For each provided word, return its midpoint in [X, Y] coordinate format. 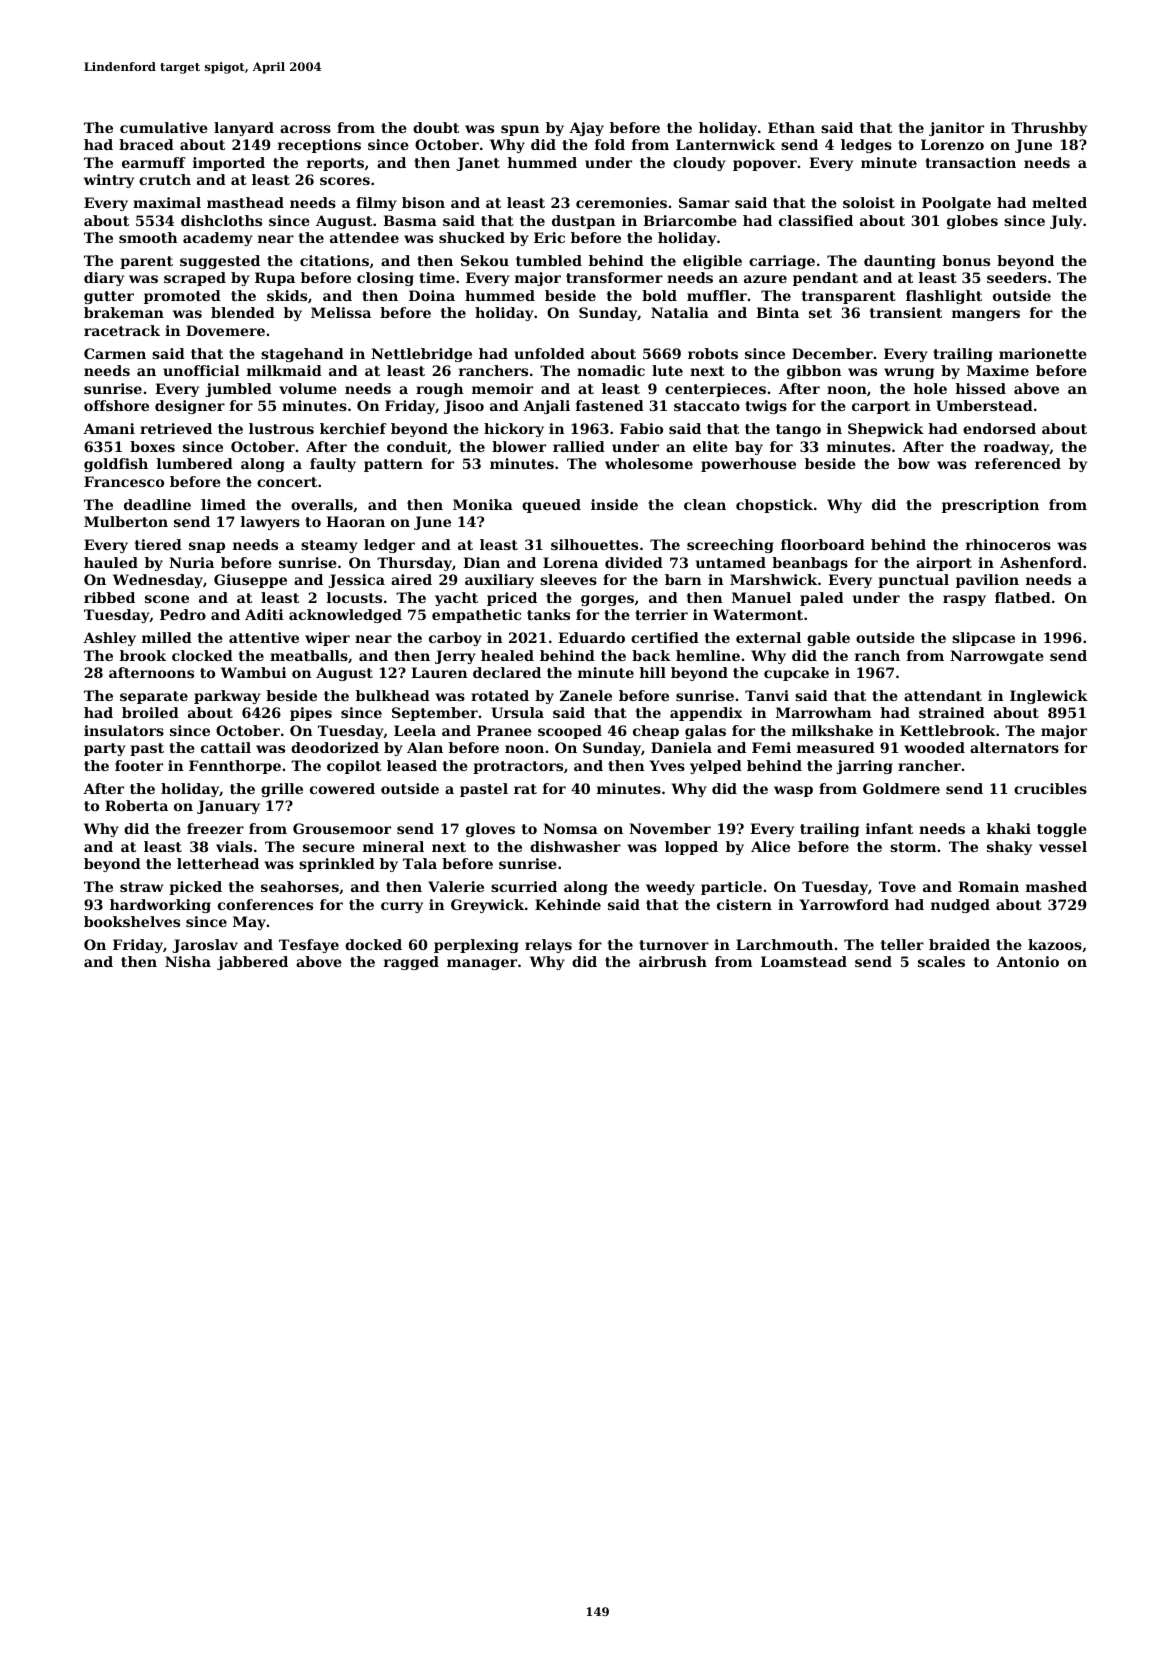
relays [548, 946]
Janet [478, 164]
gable [828, 639]
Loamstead [804, 961]
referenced [1018, 463]
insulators [124, 730]
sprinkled [337, 865]
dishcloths [221, 220]
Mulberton [126, 521]
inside [614, 504]
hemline [708, 655]
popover [765, 165]
